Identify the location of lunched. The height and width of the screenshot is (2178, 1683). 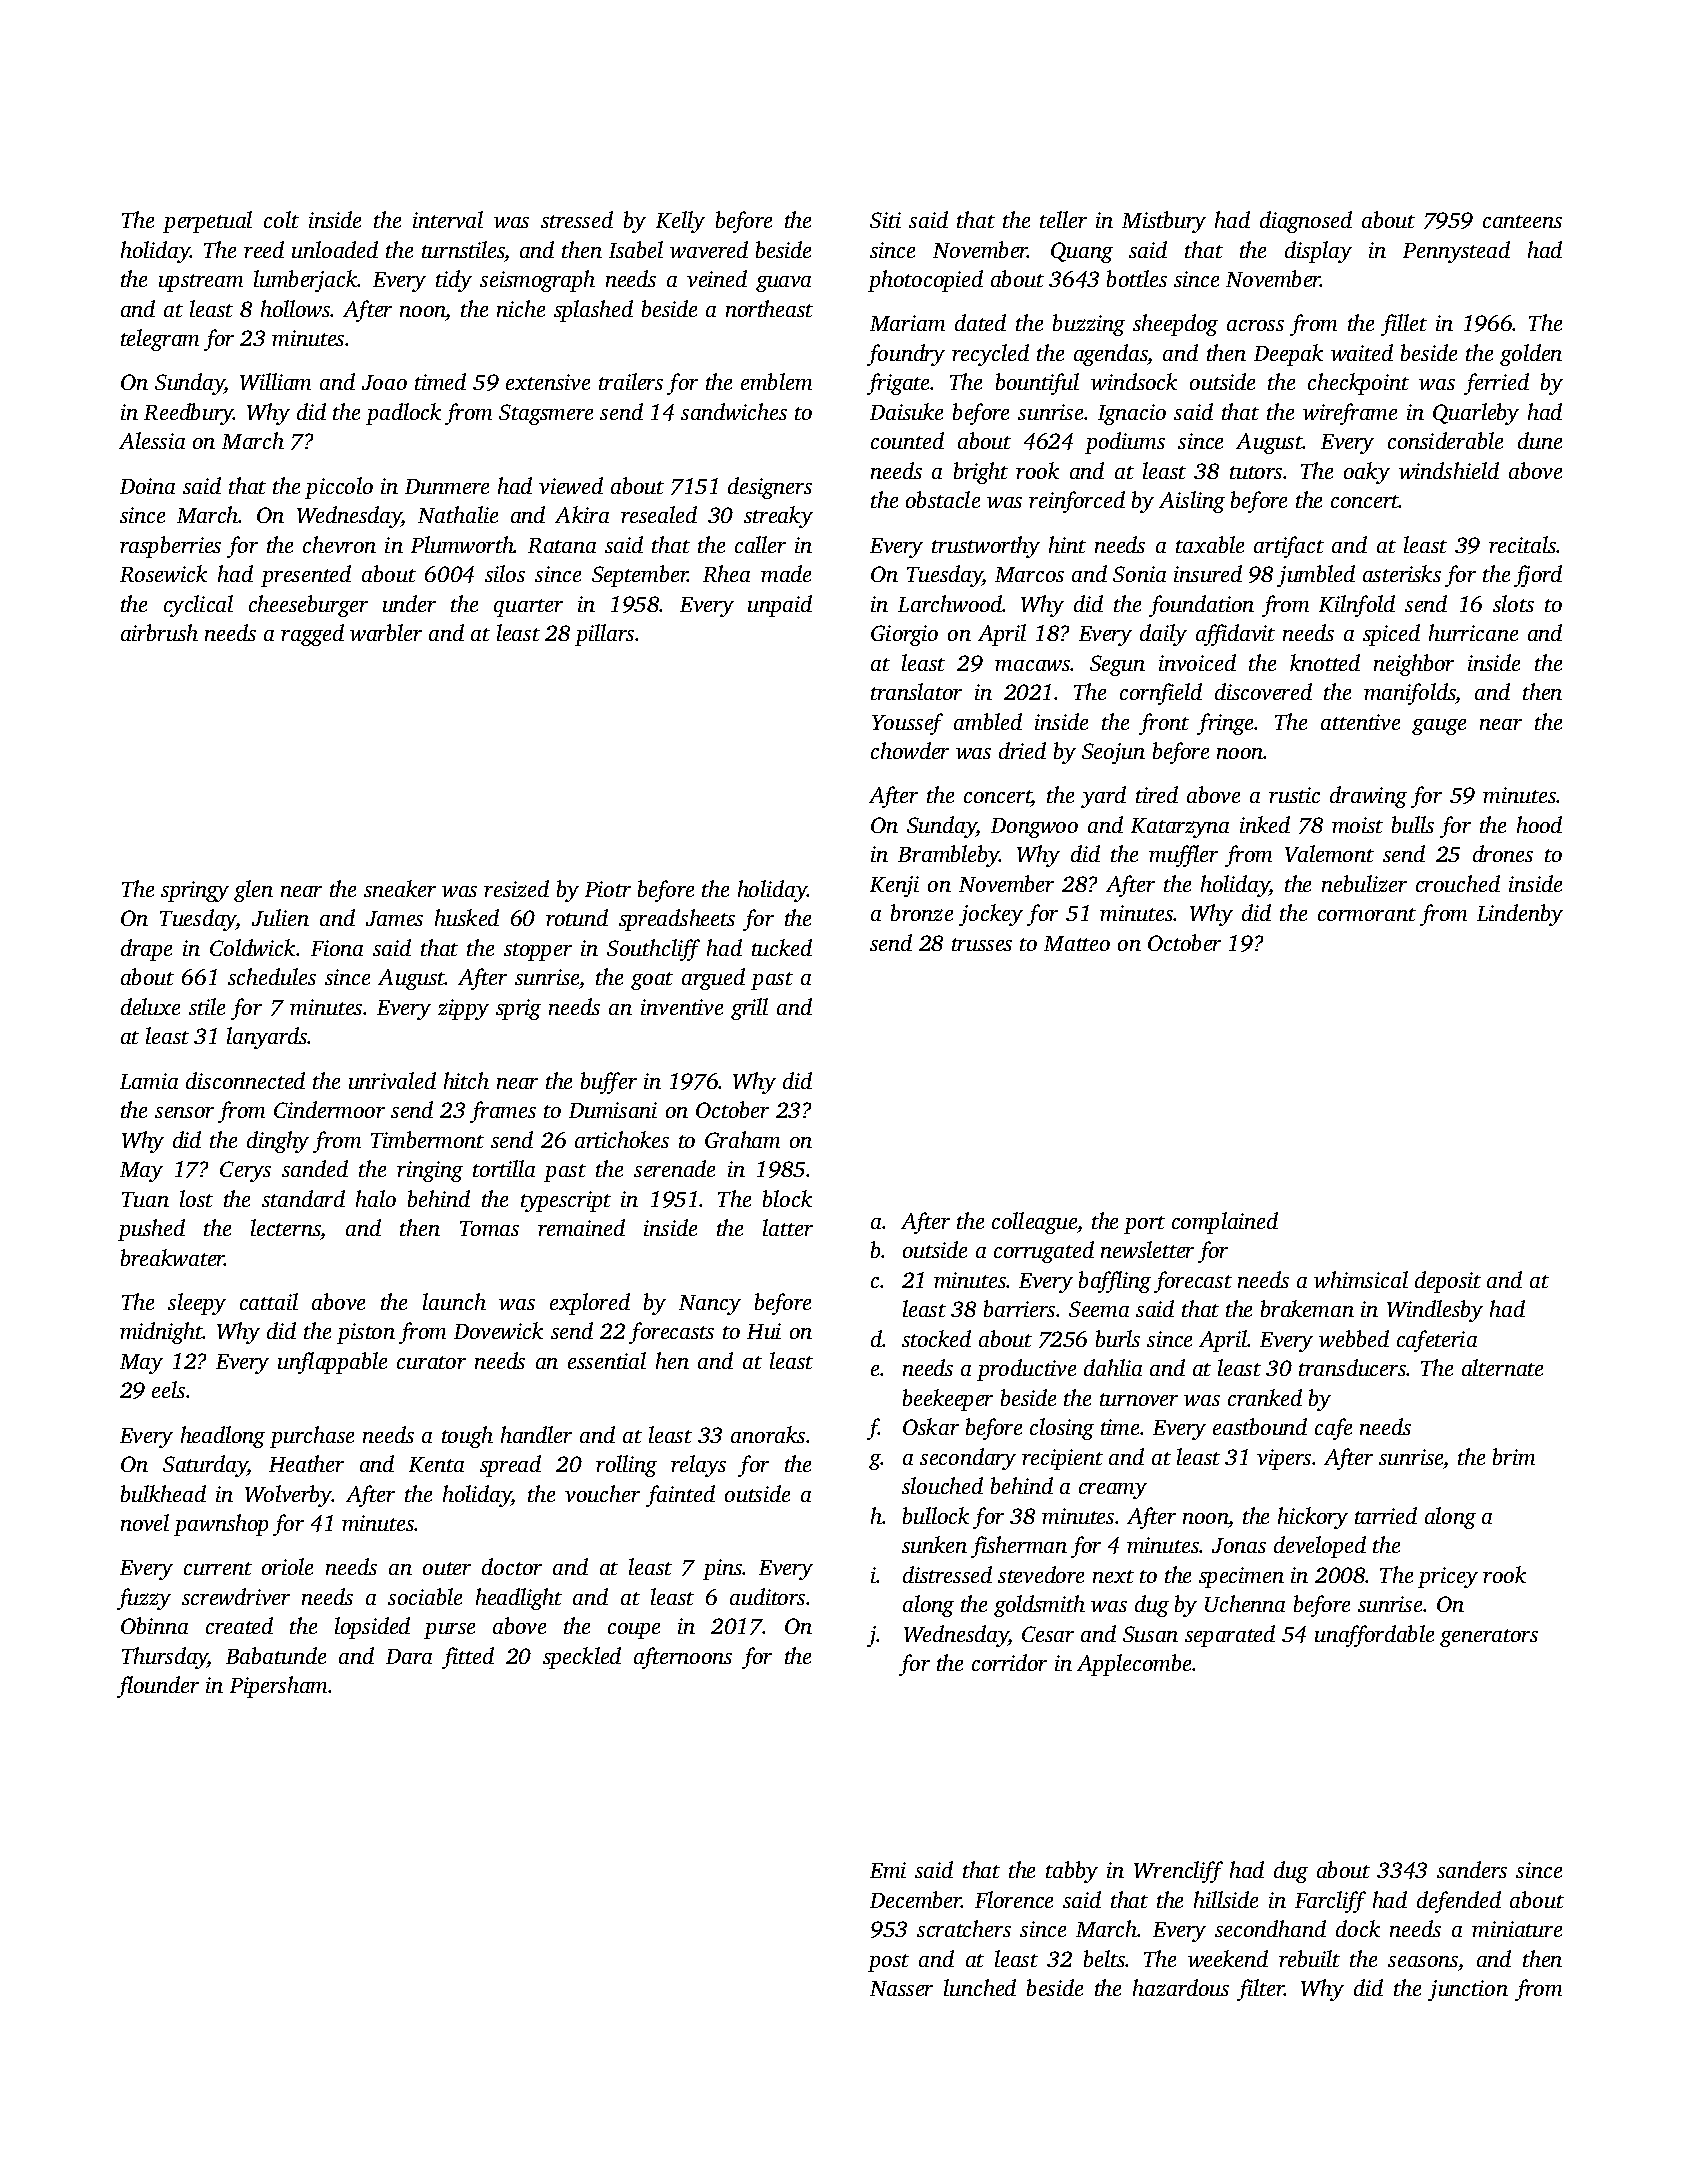
(980, 1987).
